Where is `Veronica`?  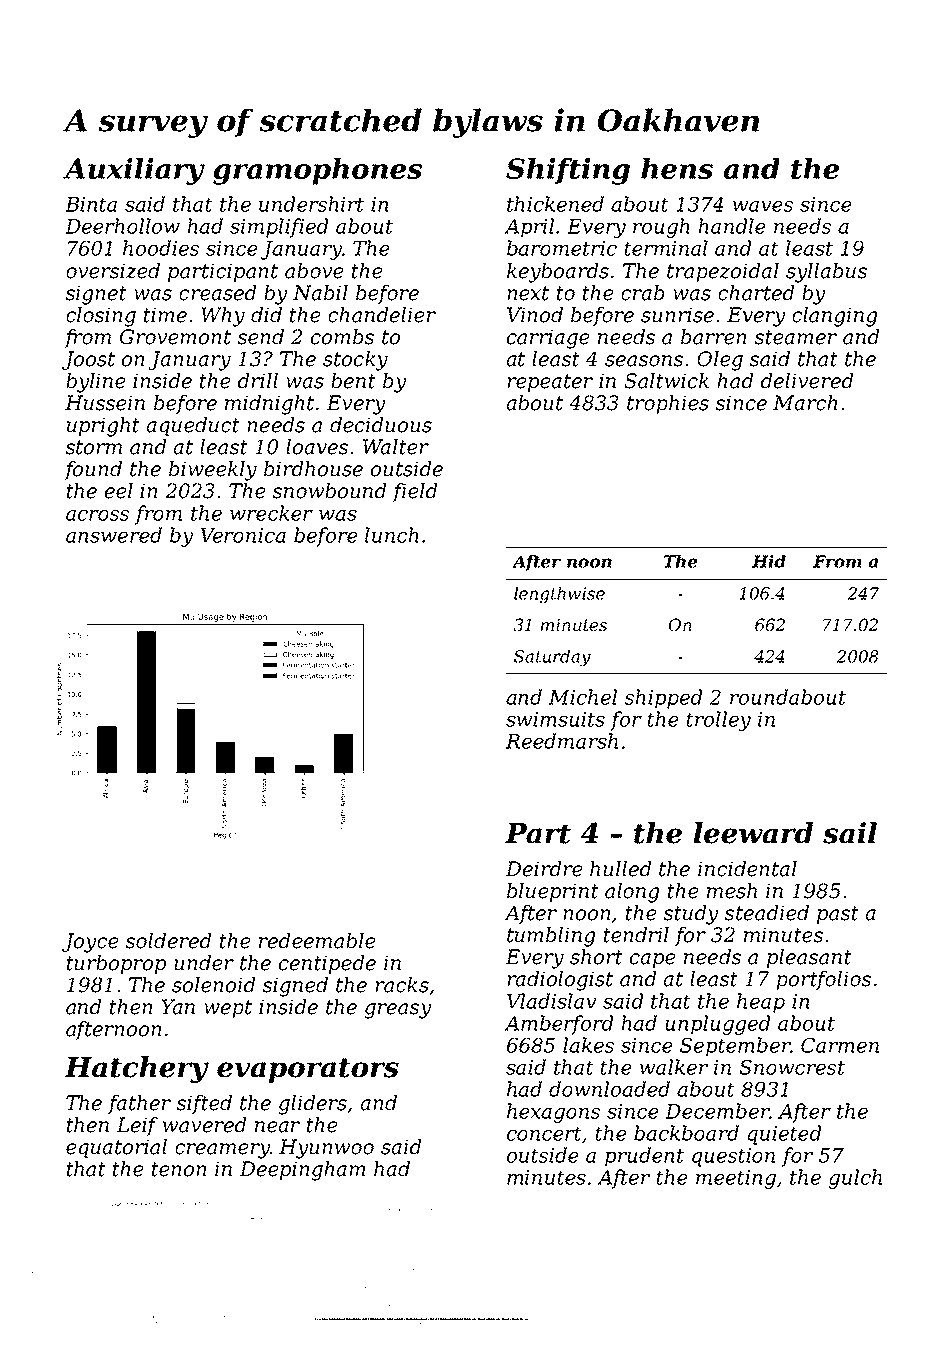
Veronica is located at coordinates (243, 535).
